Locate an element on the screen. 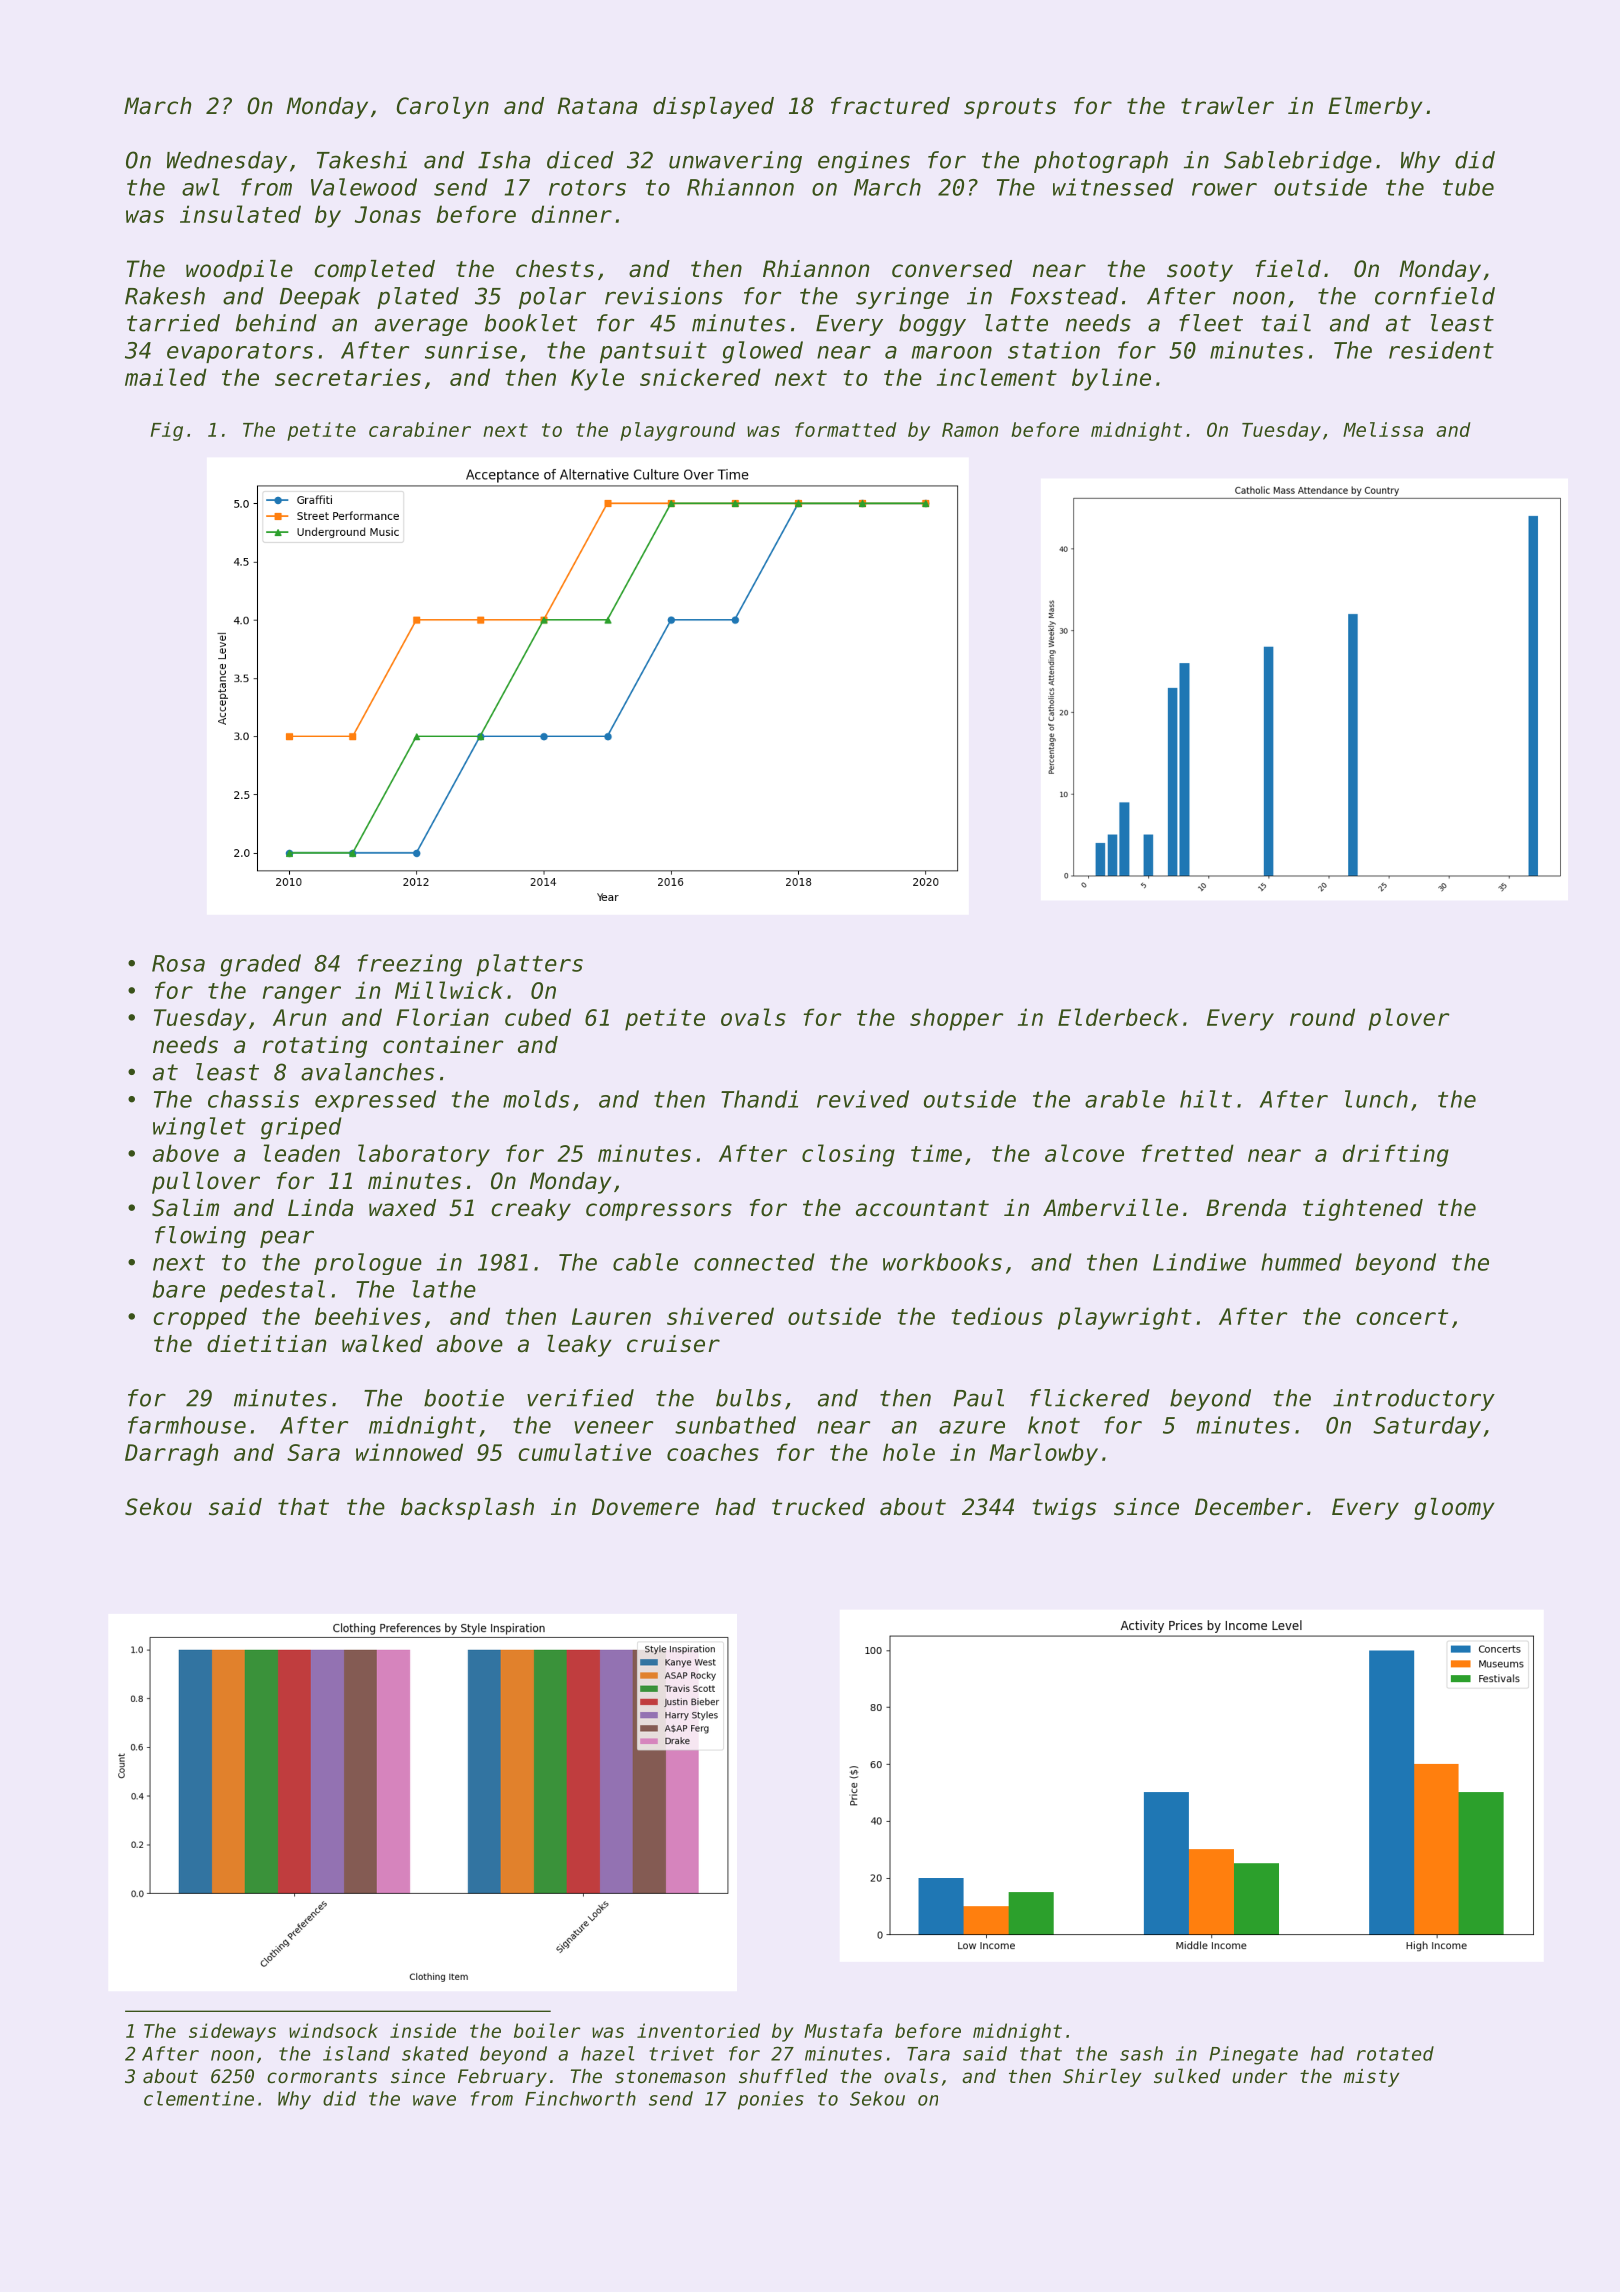 The height and width of the screenshot is (2292, 1620). gloomy is located at coordinates (1454, 1509).
